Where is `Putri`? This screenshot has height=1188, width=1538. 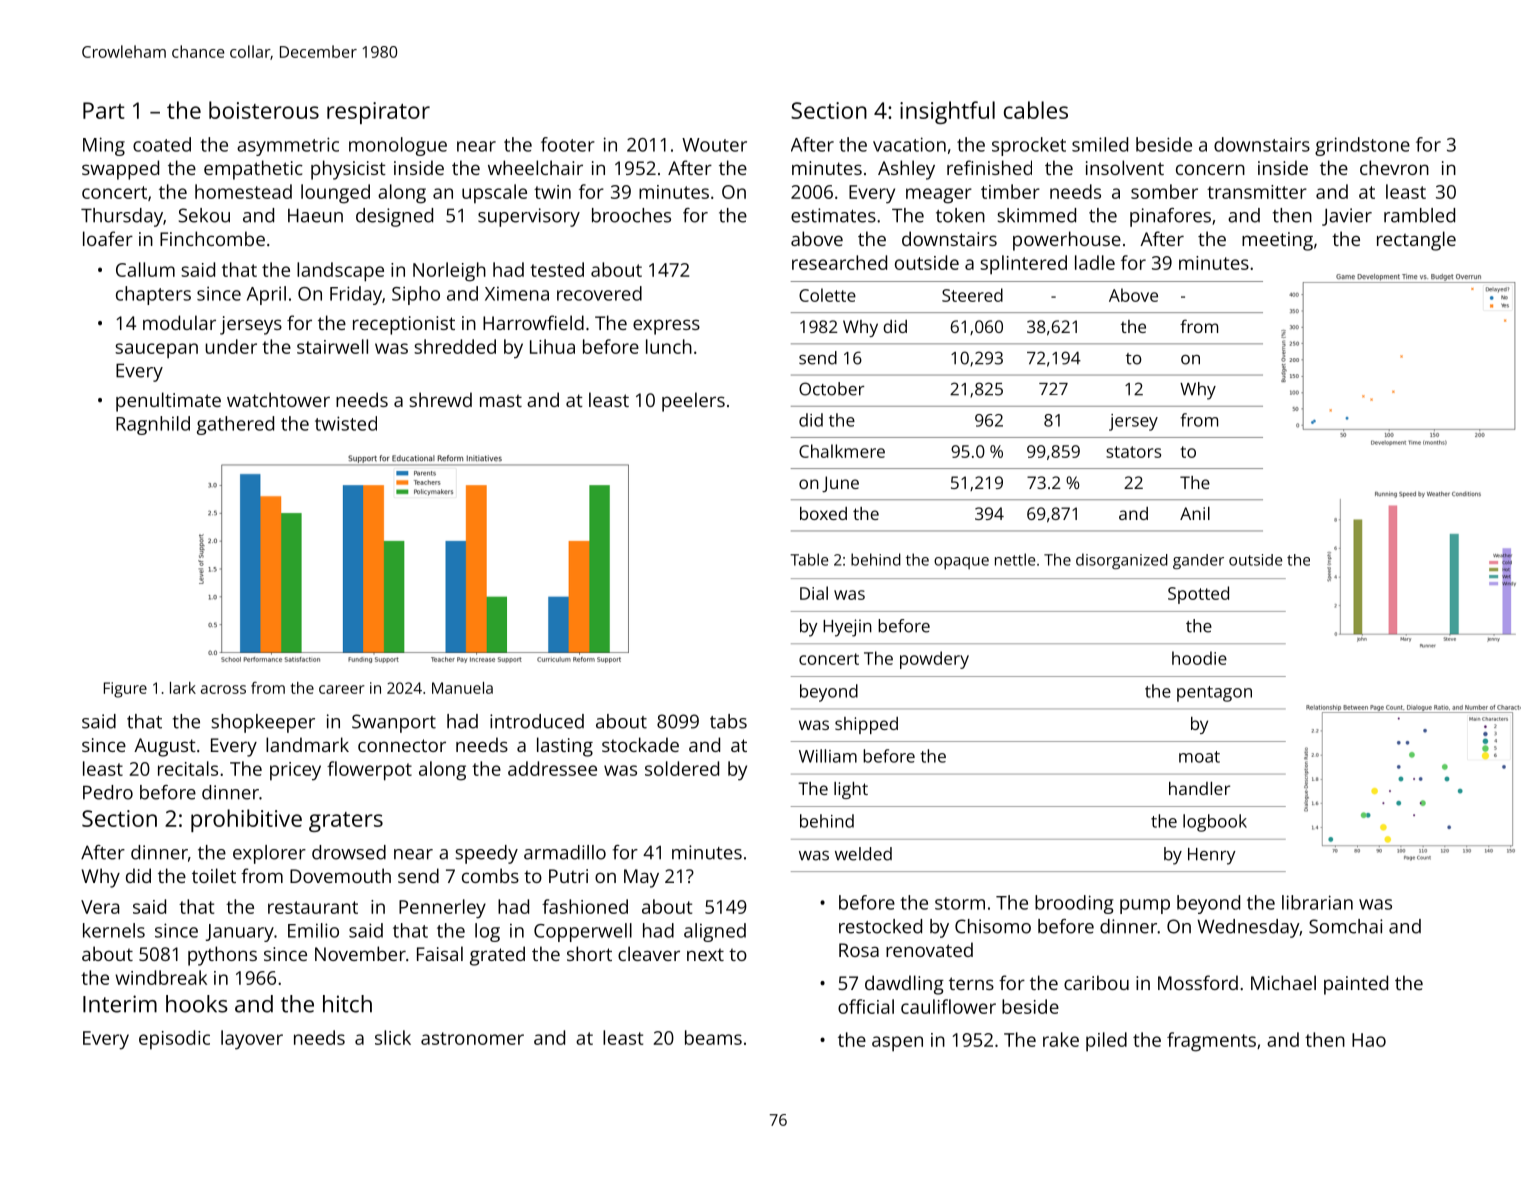
Putri is located at coordinates (568, 876).
